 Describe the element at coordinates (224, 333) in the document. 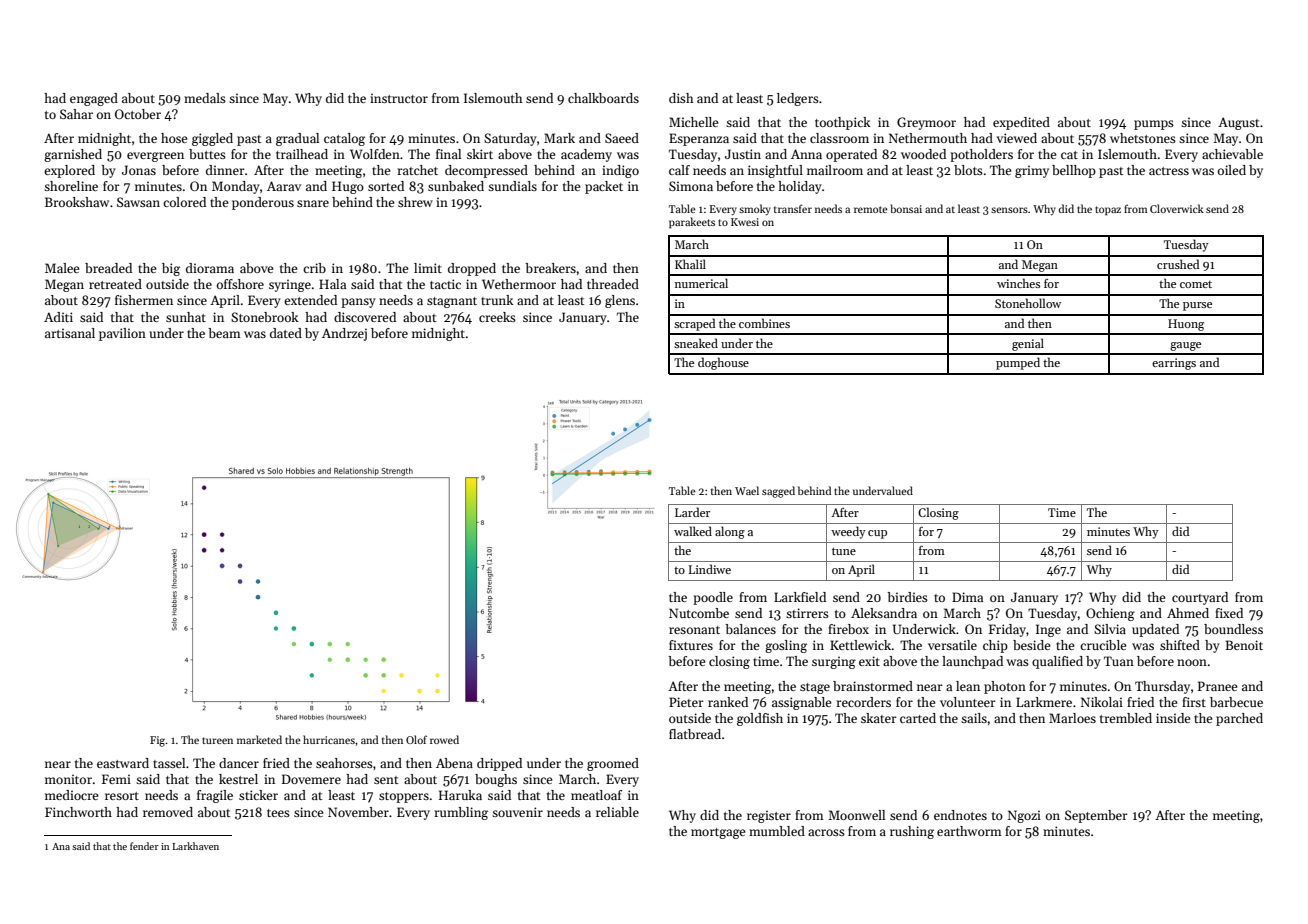

I see `beam` at that location.
